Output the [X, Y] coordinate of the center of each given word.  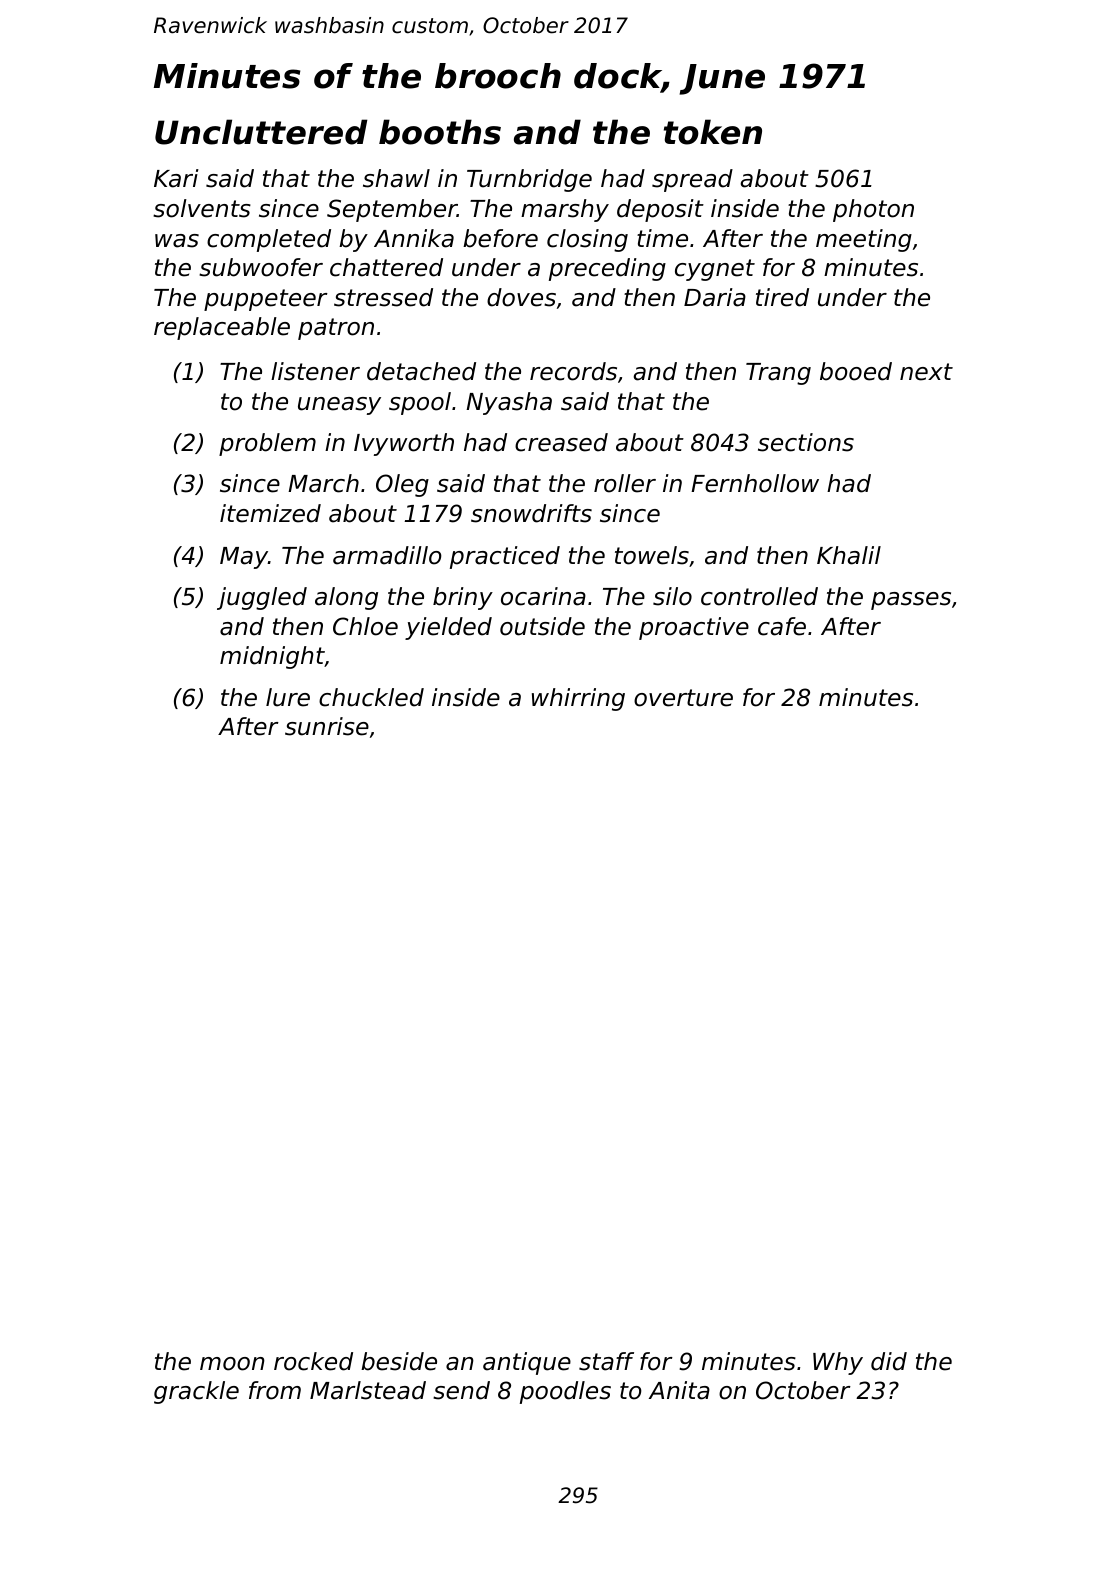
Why [838, 1363]
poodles [565, 1392]
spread [692, 180]
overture [683, 698]
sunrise [327, 726]
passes [911, 601]
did [889, 1361]
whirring [578, 699]
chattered [386, 267]
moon [232, 1364]
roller [625, 483]
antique [527, 1363]
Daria [715, 297]
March [323, 483]
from [275, 1390]
